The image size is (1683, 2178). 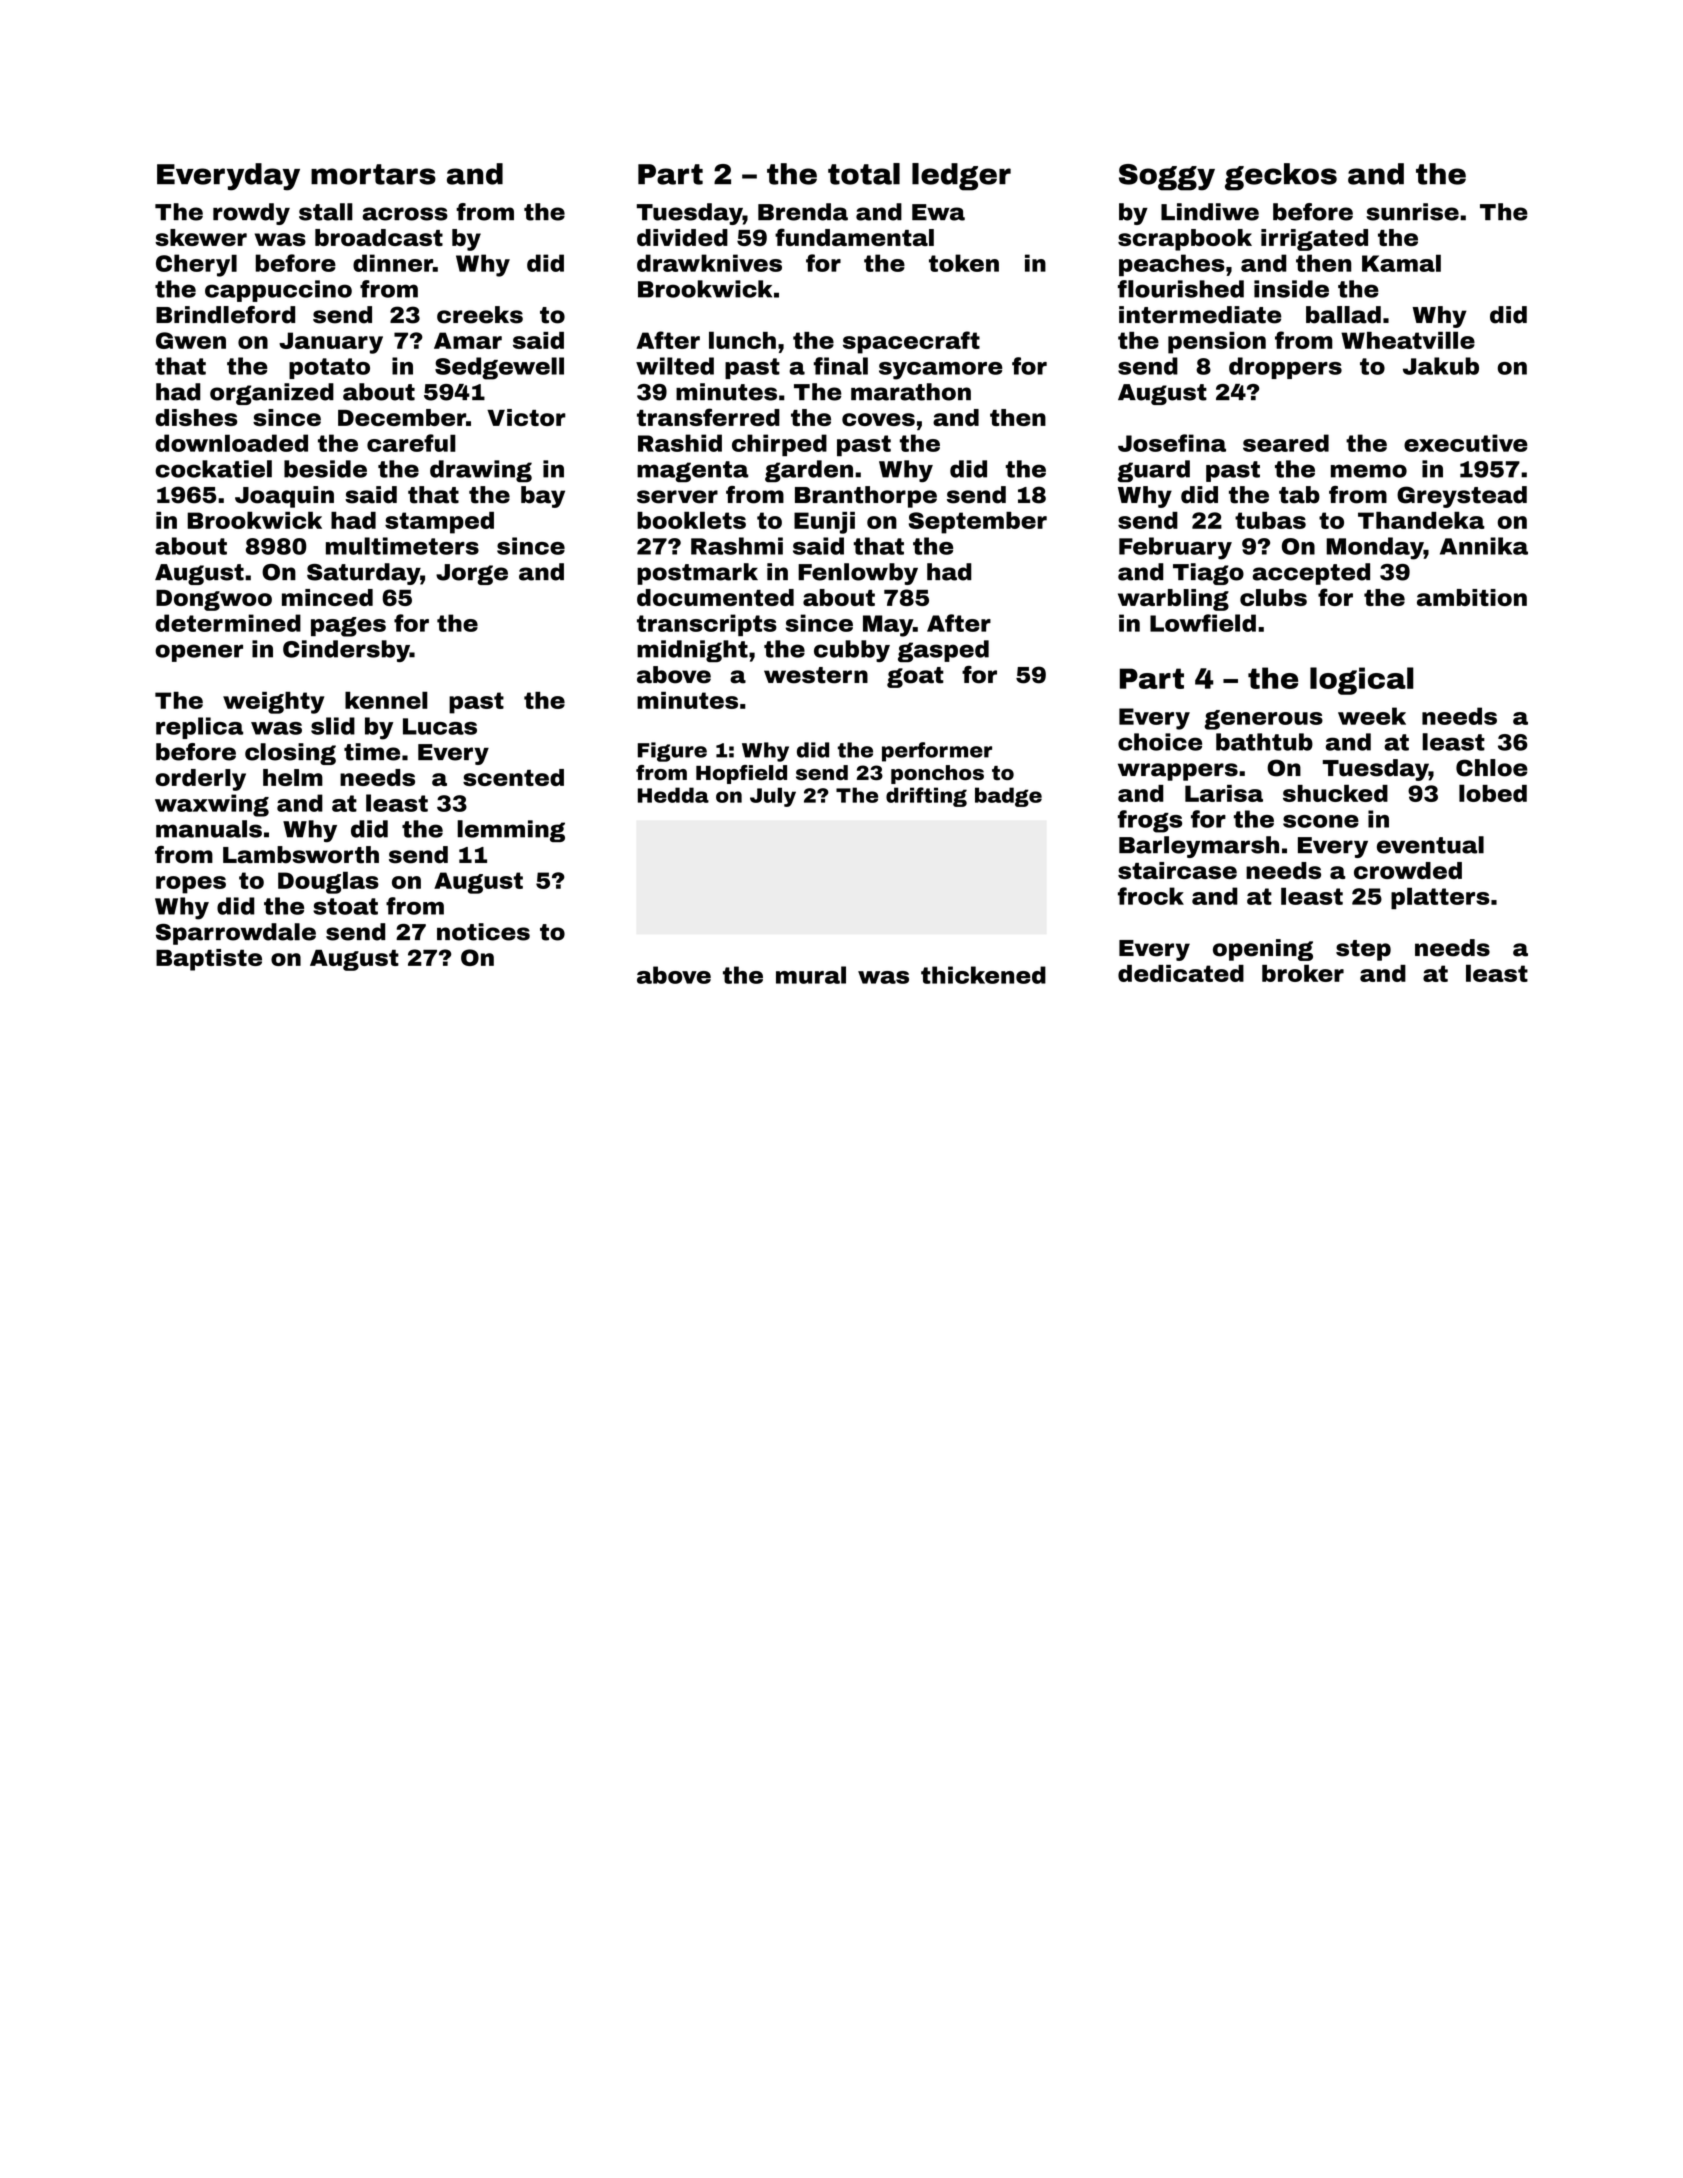 I want to click on Chloe, so click(x=1492, y=768).
